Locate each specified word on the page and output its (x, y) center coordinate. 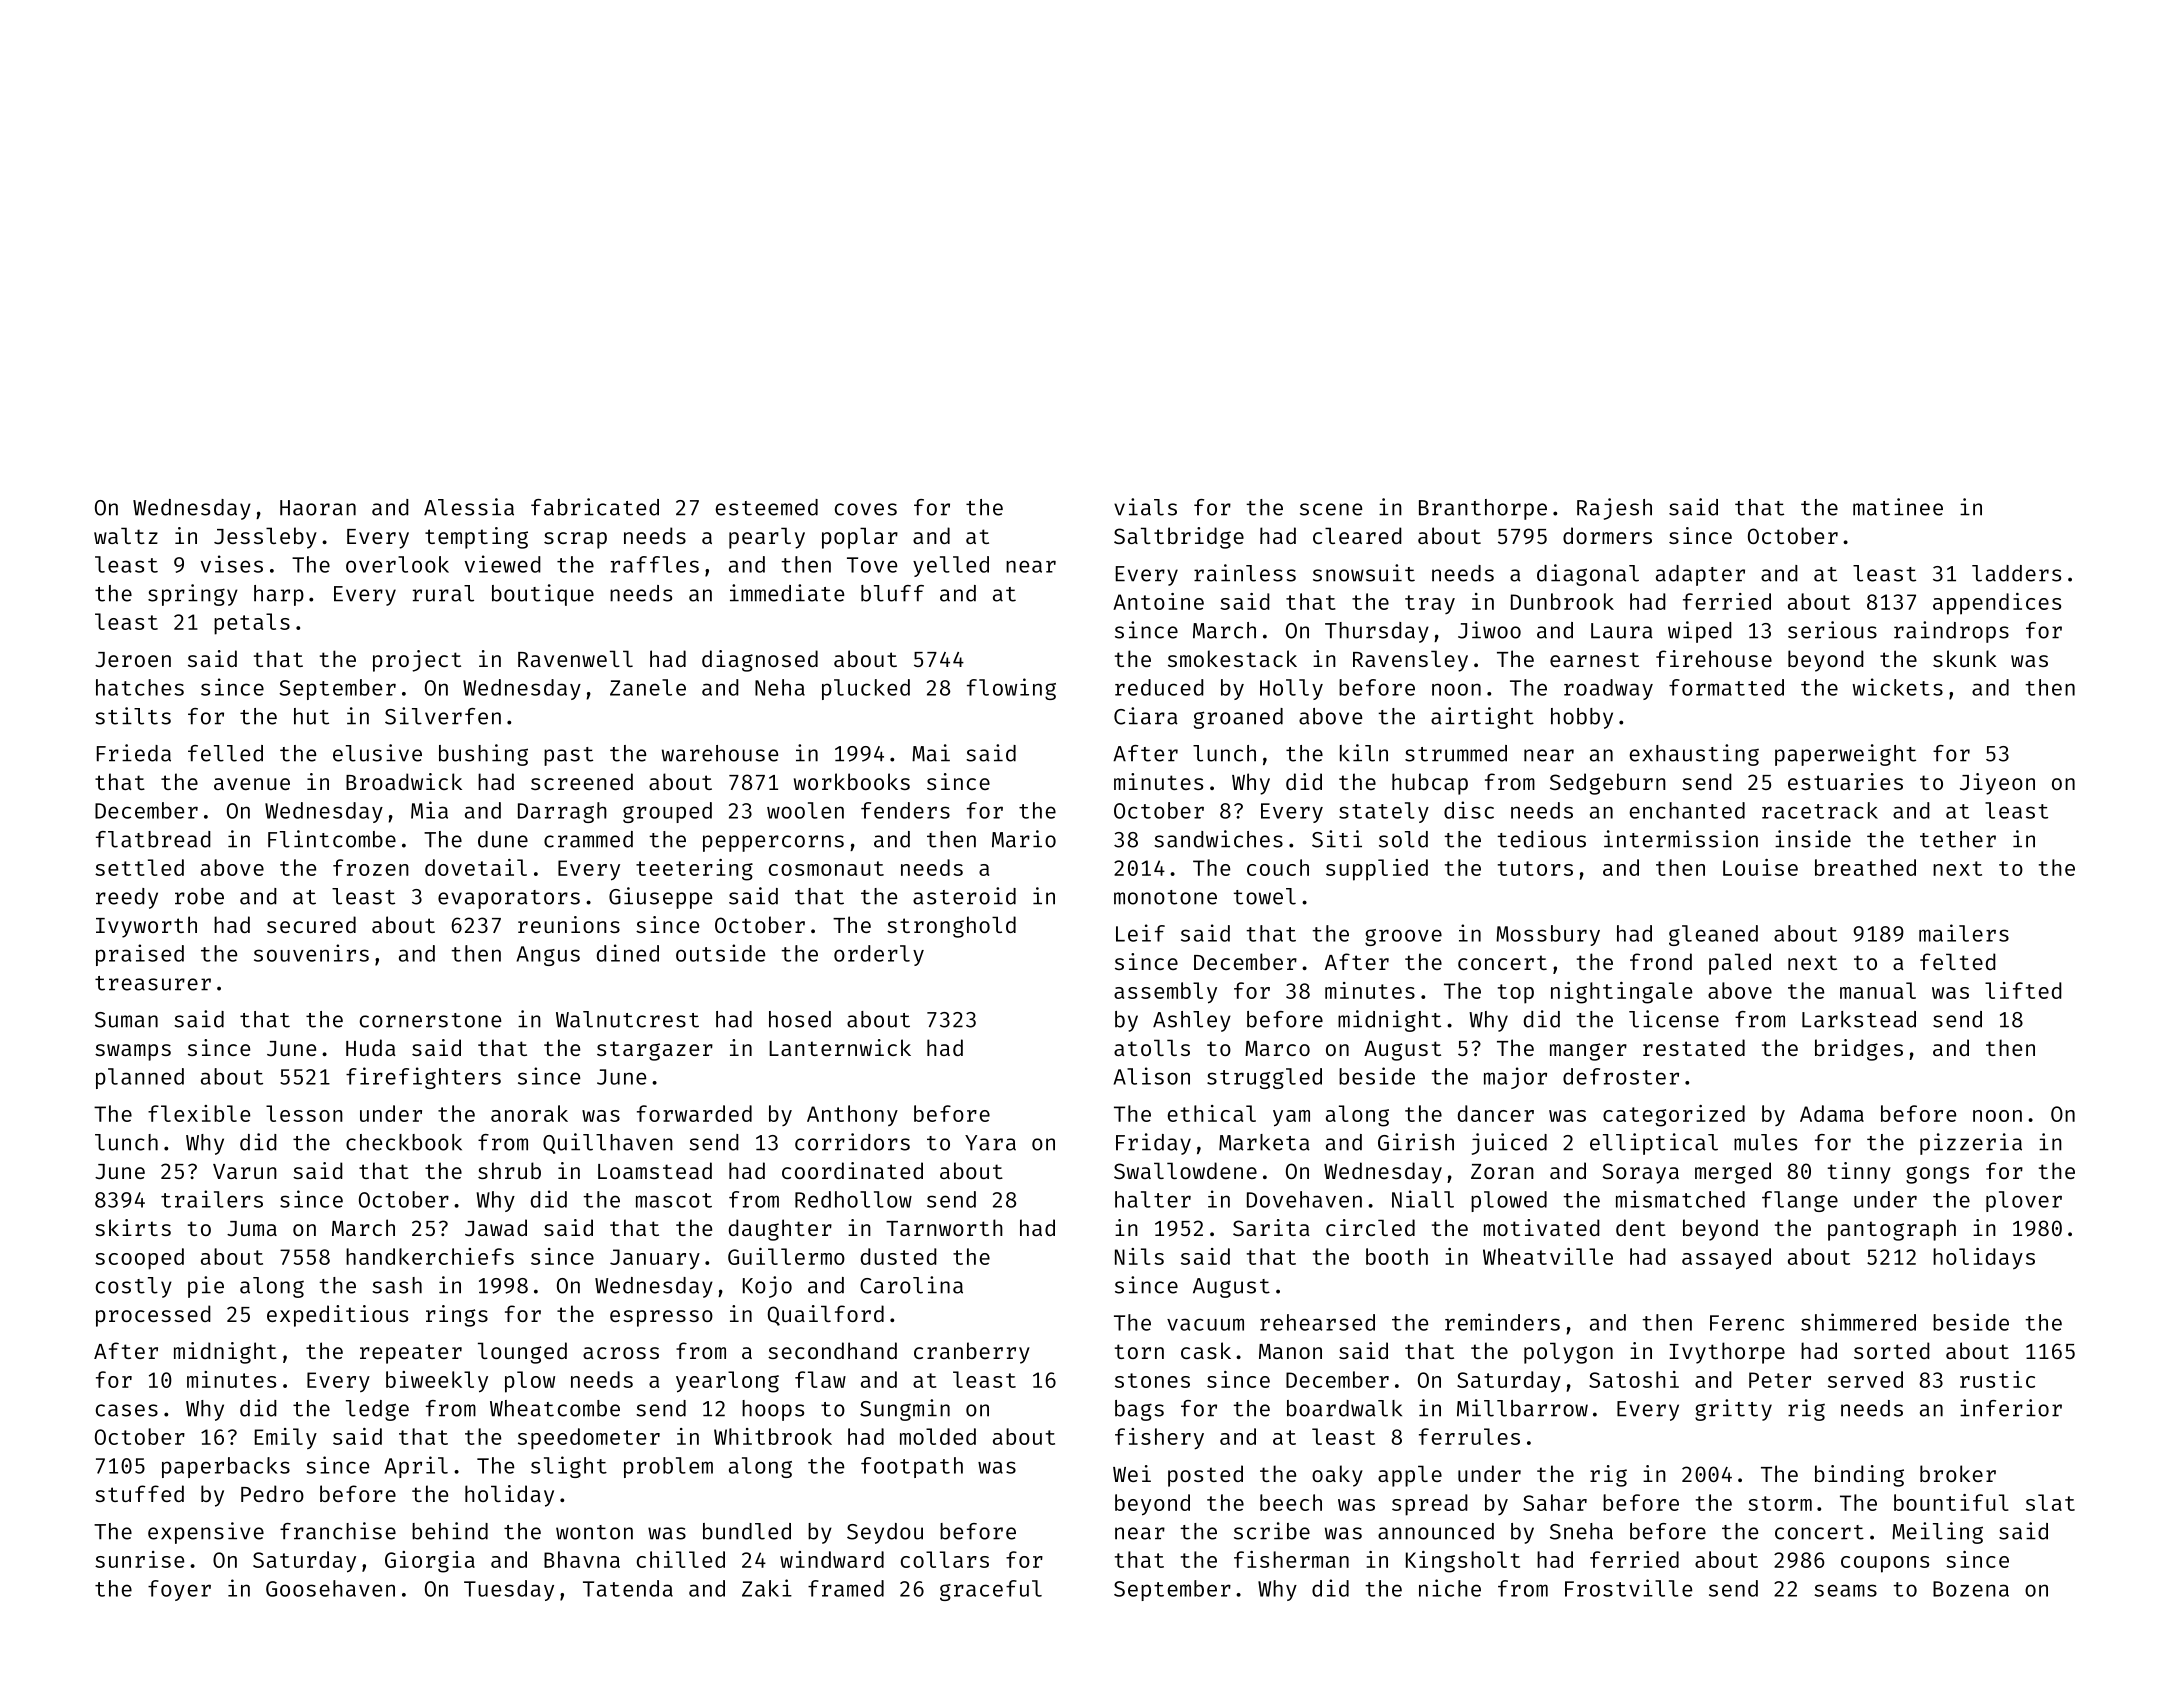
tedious (1541, 839)
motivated (1542, 1227)
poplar (860, 538)
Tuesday (509, 1590)
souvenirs (311, 953)
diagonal (1588, 575)
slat (2050, 1502)
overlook (397, 564)
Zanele (648, 687)
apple (1410, 1476)
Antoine (1158, 601)
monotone (1165, 897)
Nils (1139, 1256)
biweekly (437, 1382)
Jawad (496, 1227)
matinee (1898, 507)
